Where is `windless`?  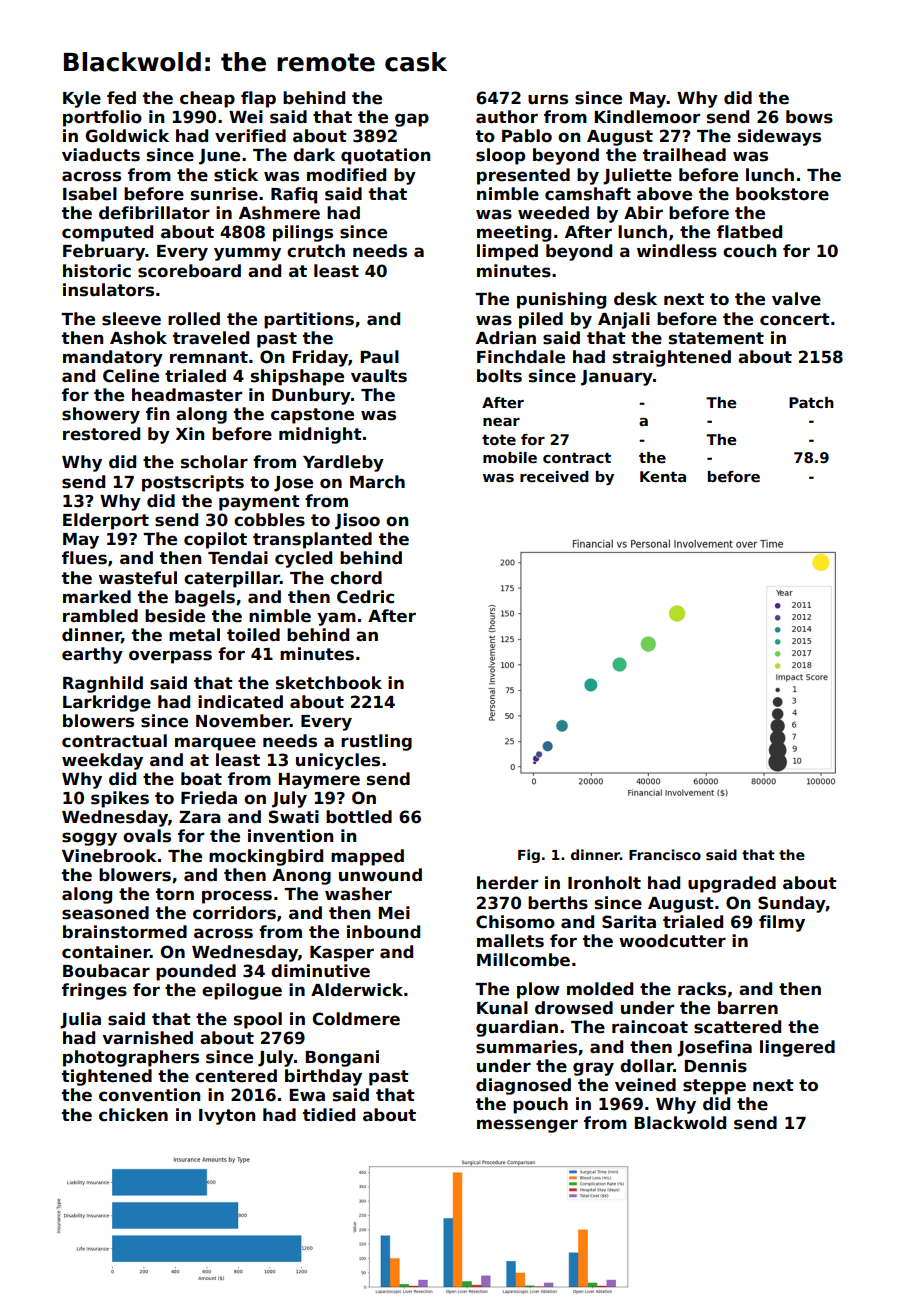 windless is located at coordinates (677, 251).
